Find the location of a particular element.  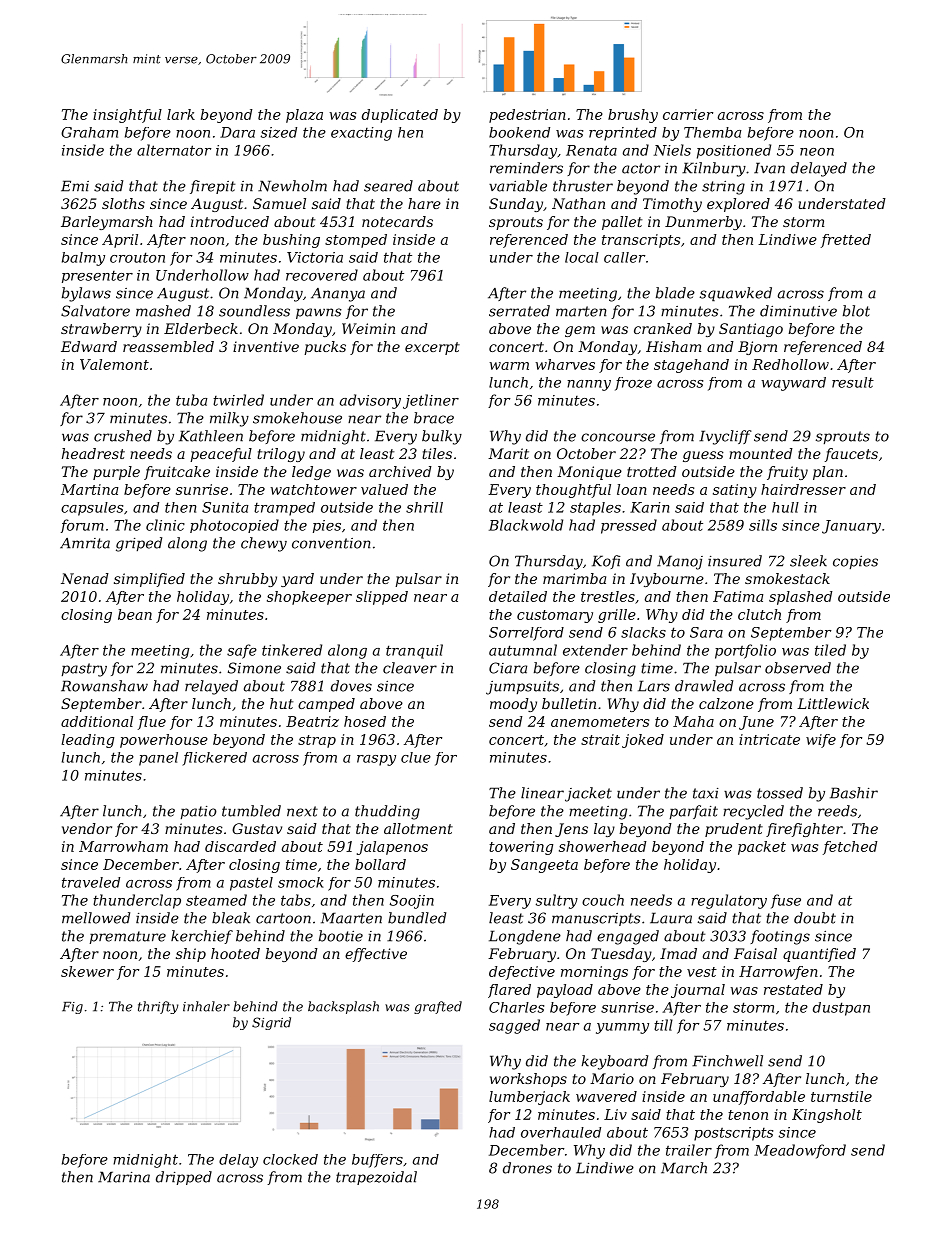

diminutive is located at coordinates (798, 311).
